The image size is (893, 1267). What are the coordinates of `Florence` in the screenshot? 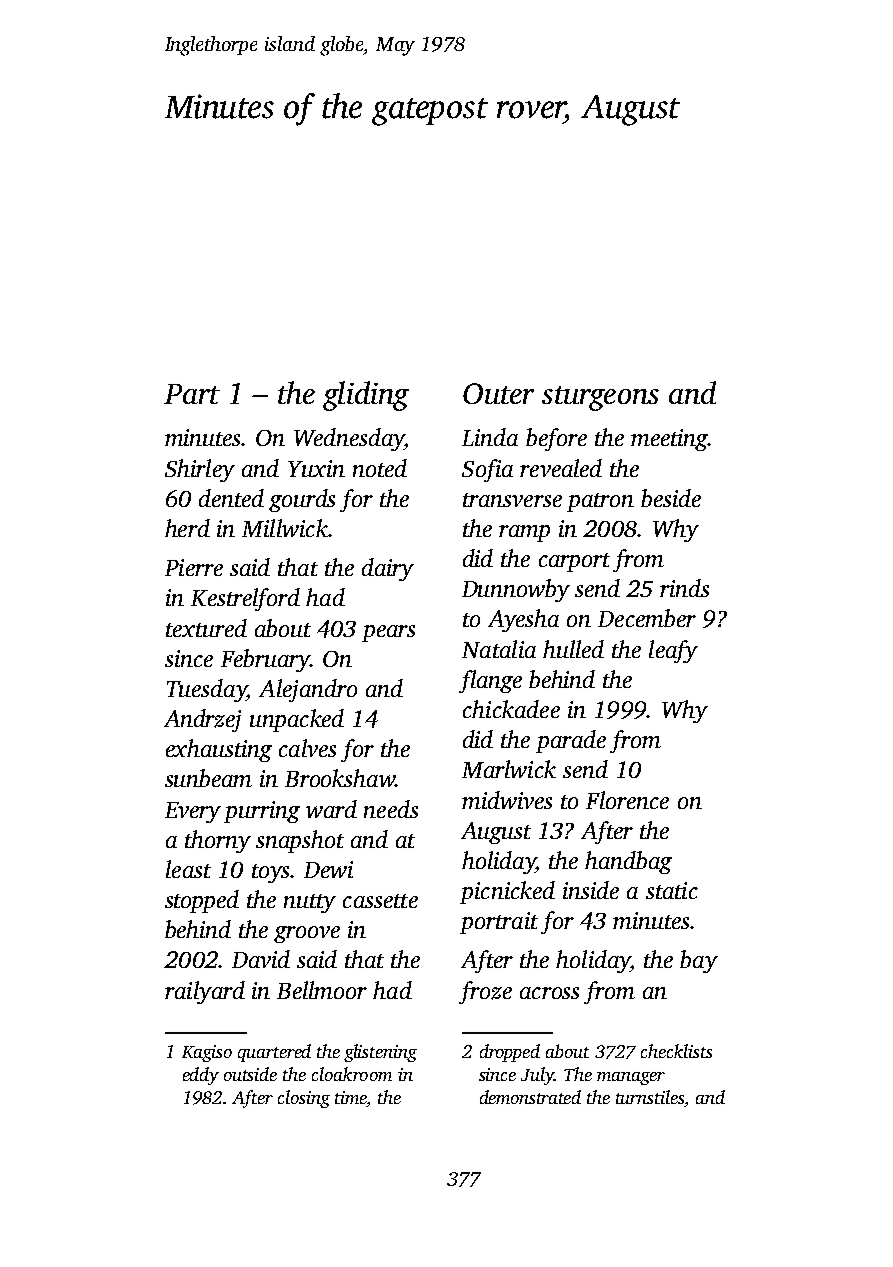 It's located at (627, 800).
